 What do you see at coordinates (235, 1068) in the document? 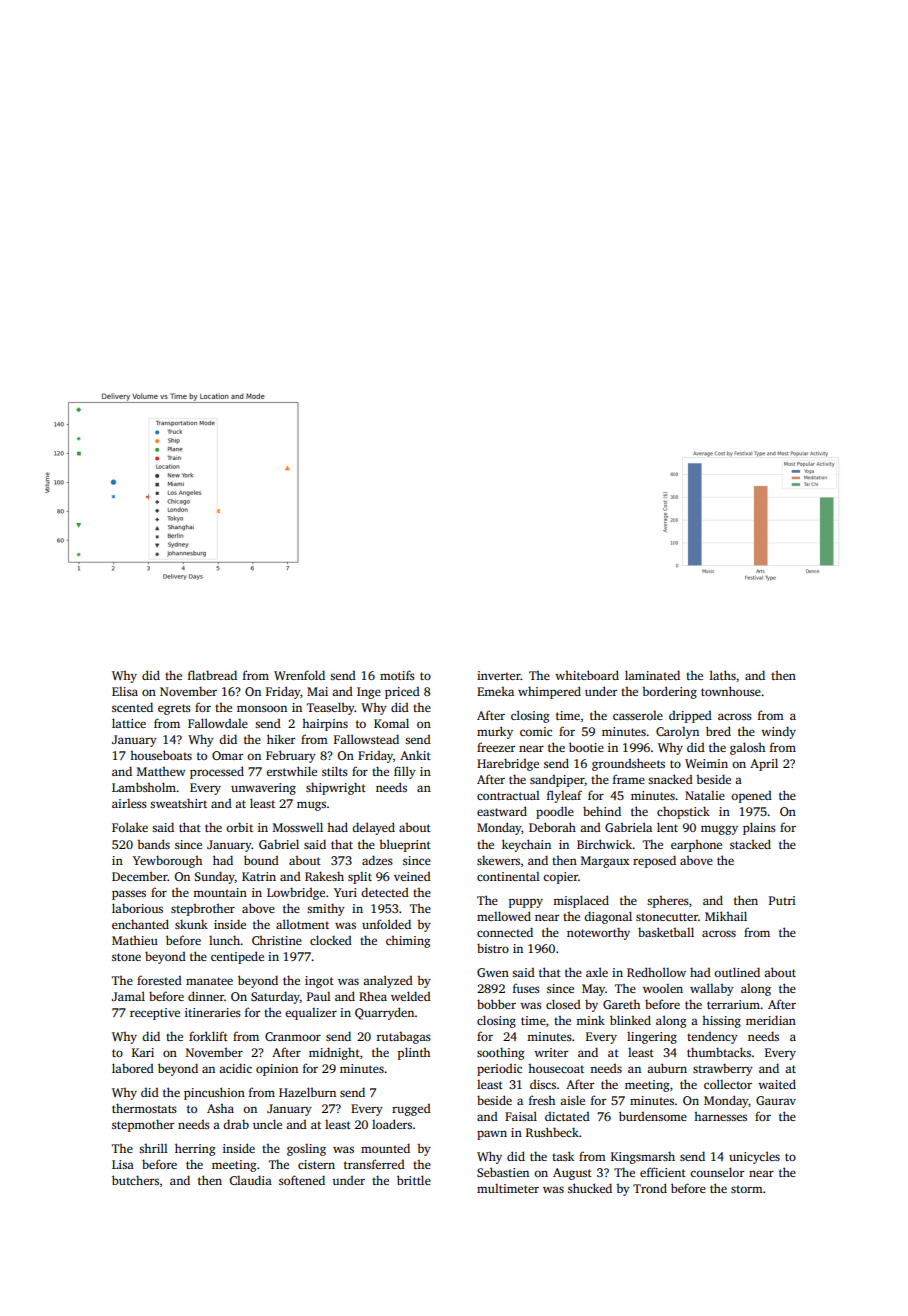
I see `acidic` at bounding box center [235, 1068].
